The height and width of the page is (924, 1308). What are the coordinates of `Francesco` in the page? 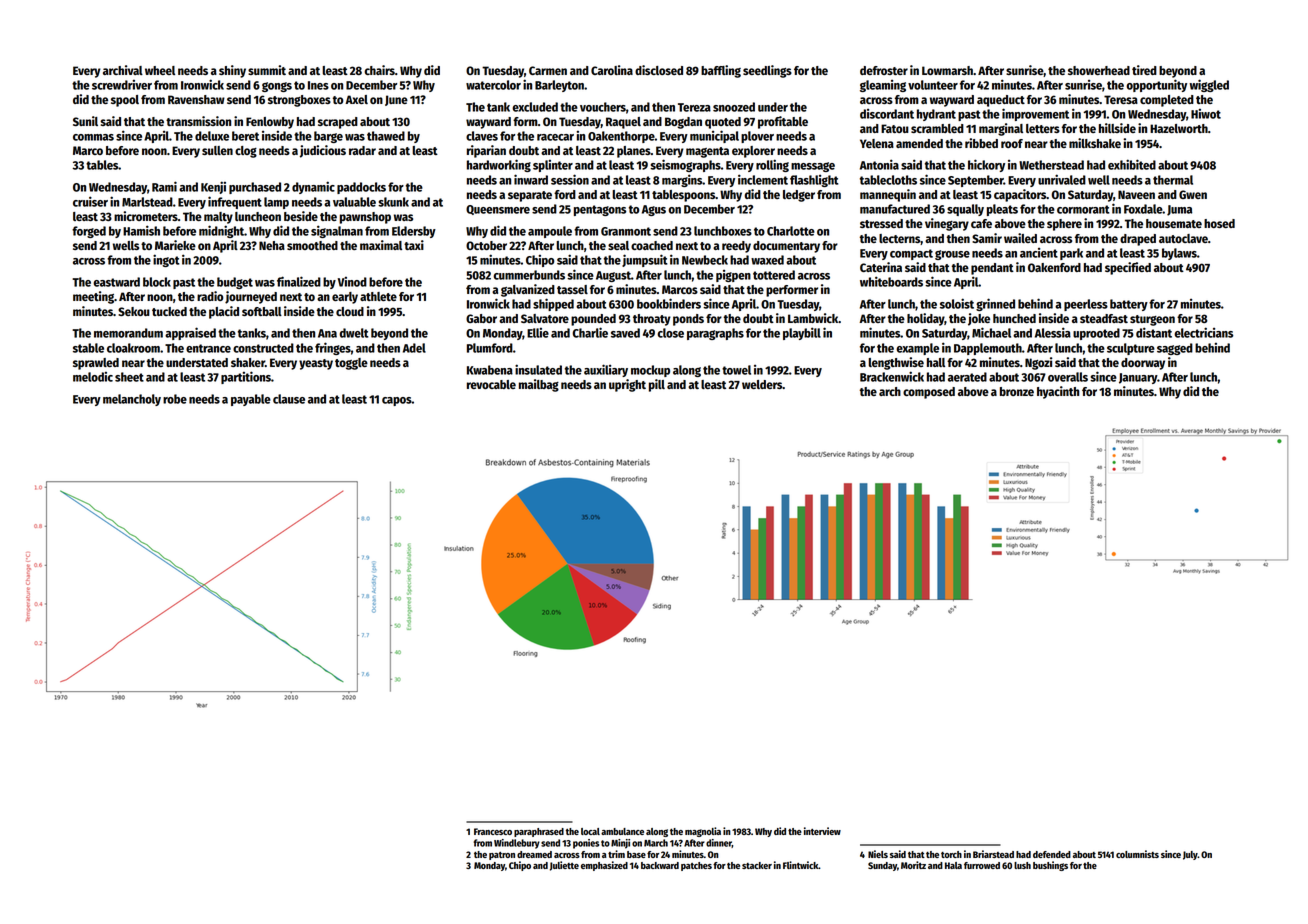 It's located at (493, 831).
